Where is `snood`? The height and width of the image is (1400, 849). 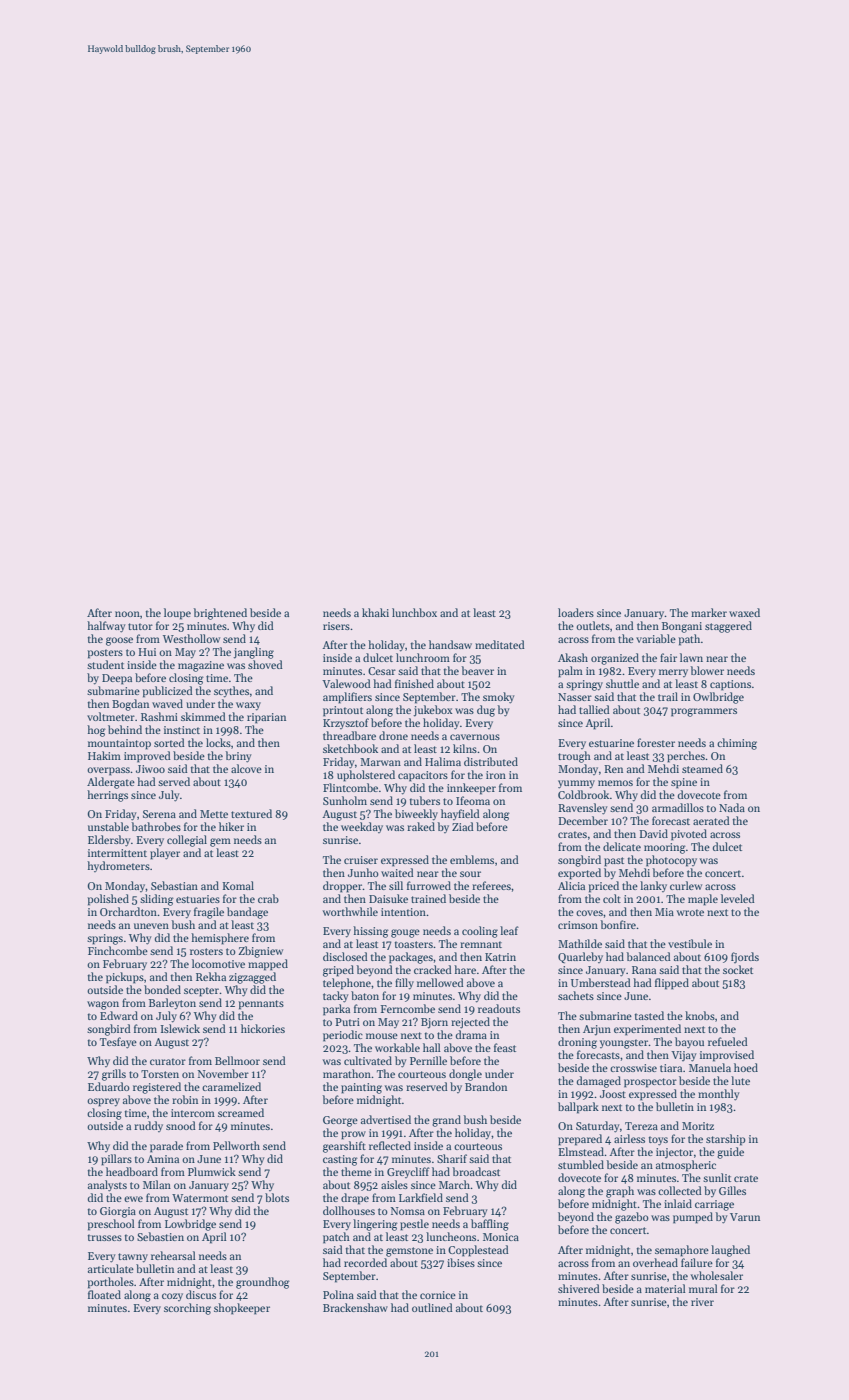
snood is located at coordinates (181, 1125).
